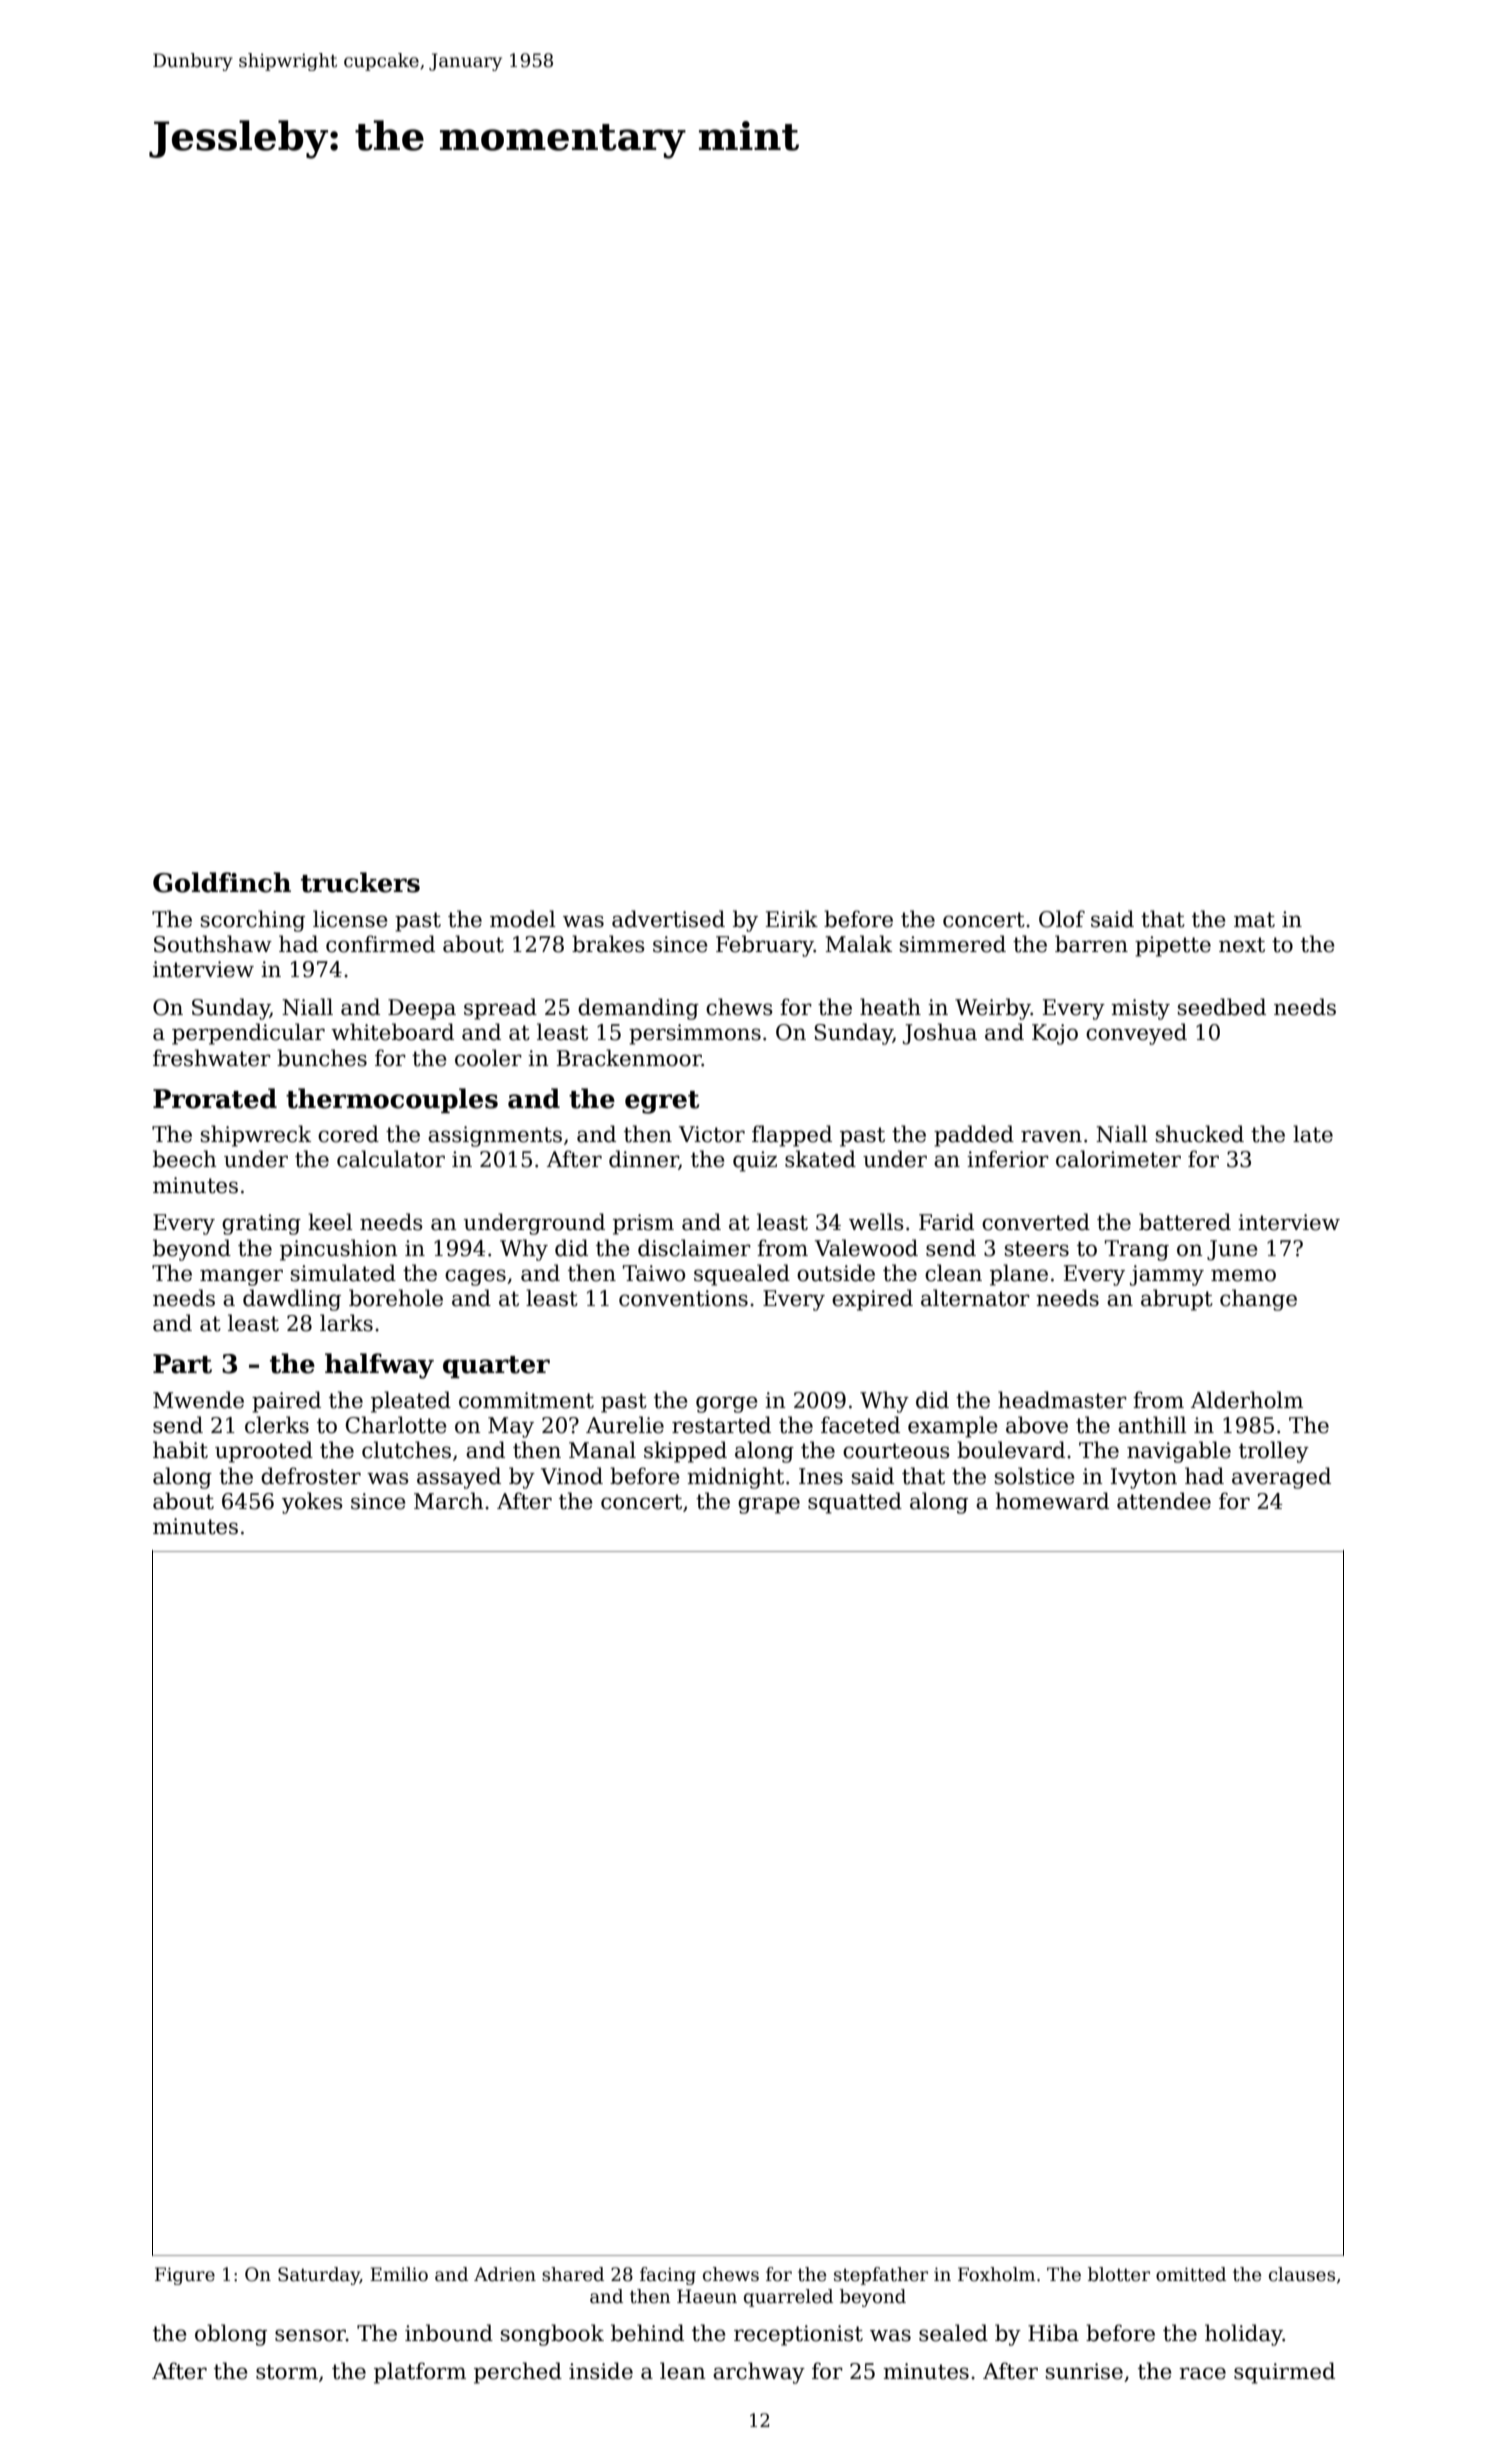 Image resolution: width=1496 pixels, height=2464 pixels. What do you see at coordinates (380, 944) in the screenshot?
I see `confirmed` at bounding box center [380, 944].
